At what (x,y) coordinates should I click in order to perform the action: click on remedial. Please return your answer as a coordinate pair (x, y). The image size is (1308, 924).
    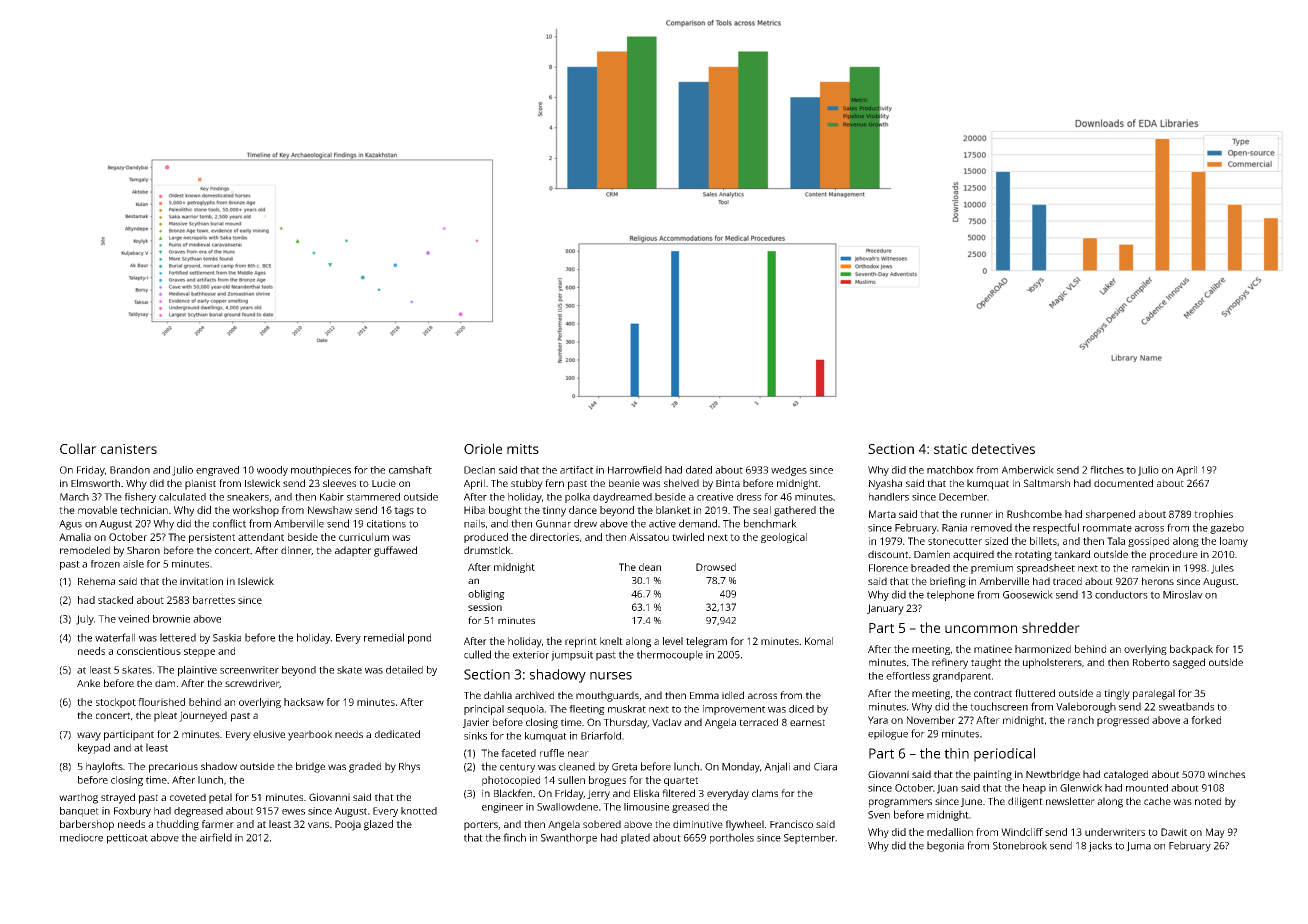
    Looking at the image, I should click on (384, 637).
